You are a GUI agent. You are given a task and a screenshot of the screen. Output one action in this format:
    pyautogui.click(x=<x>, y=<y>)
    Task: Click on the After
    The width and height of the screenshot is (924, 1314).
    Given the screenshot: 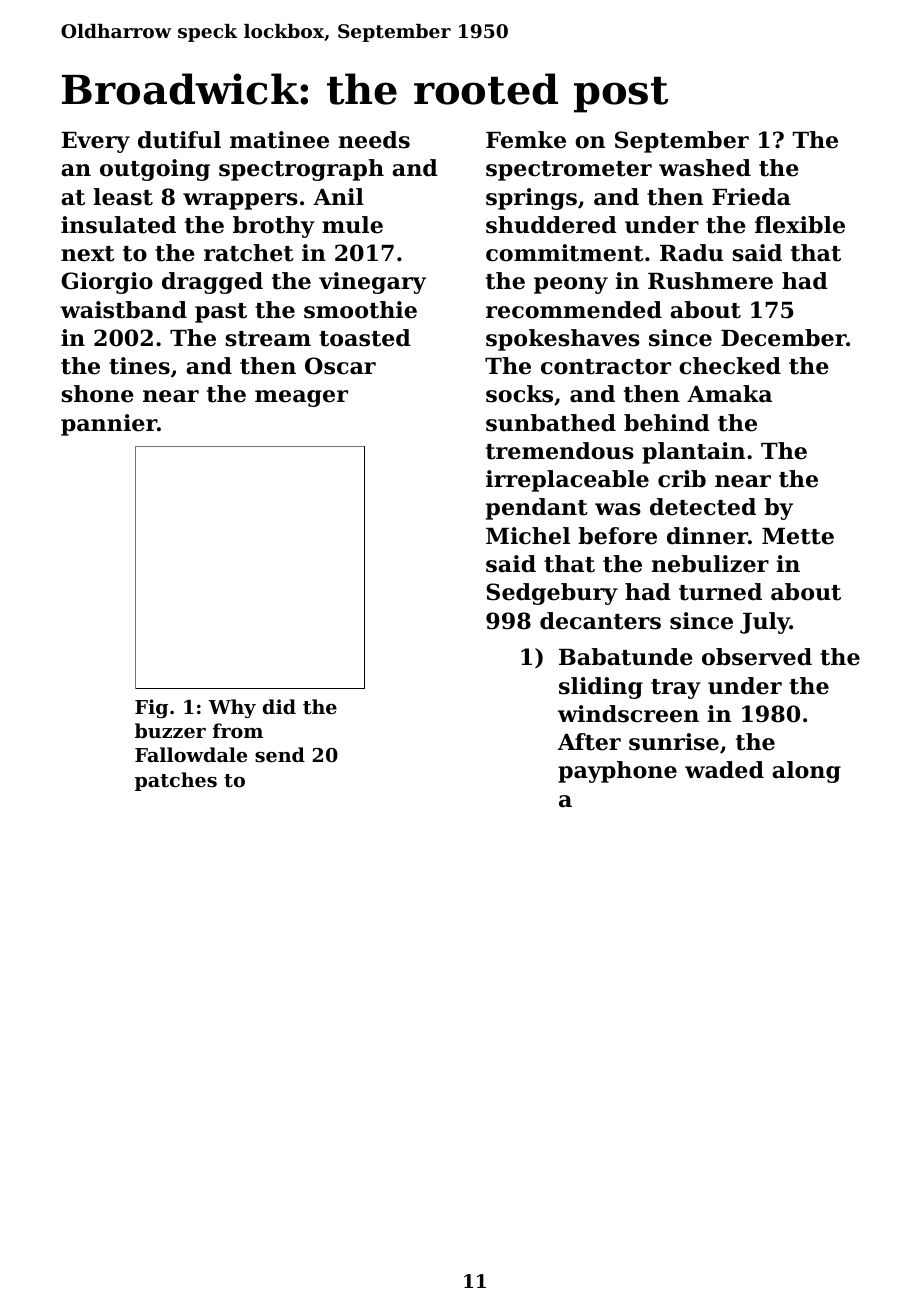 What is the action you would take?
    pyautogui.click(x=589, y=742)
